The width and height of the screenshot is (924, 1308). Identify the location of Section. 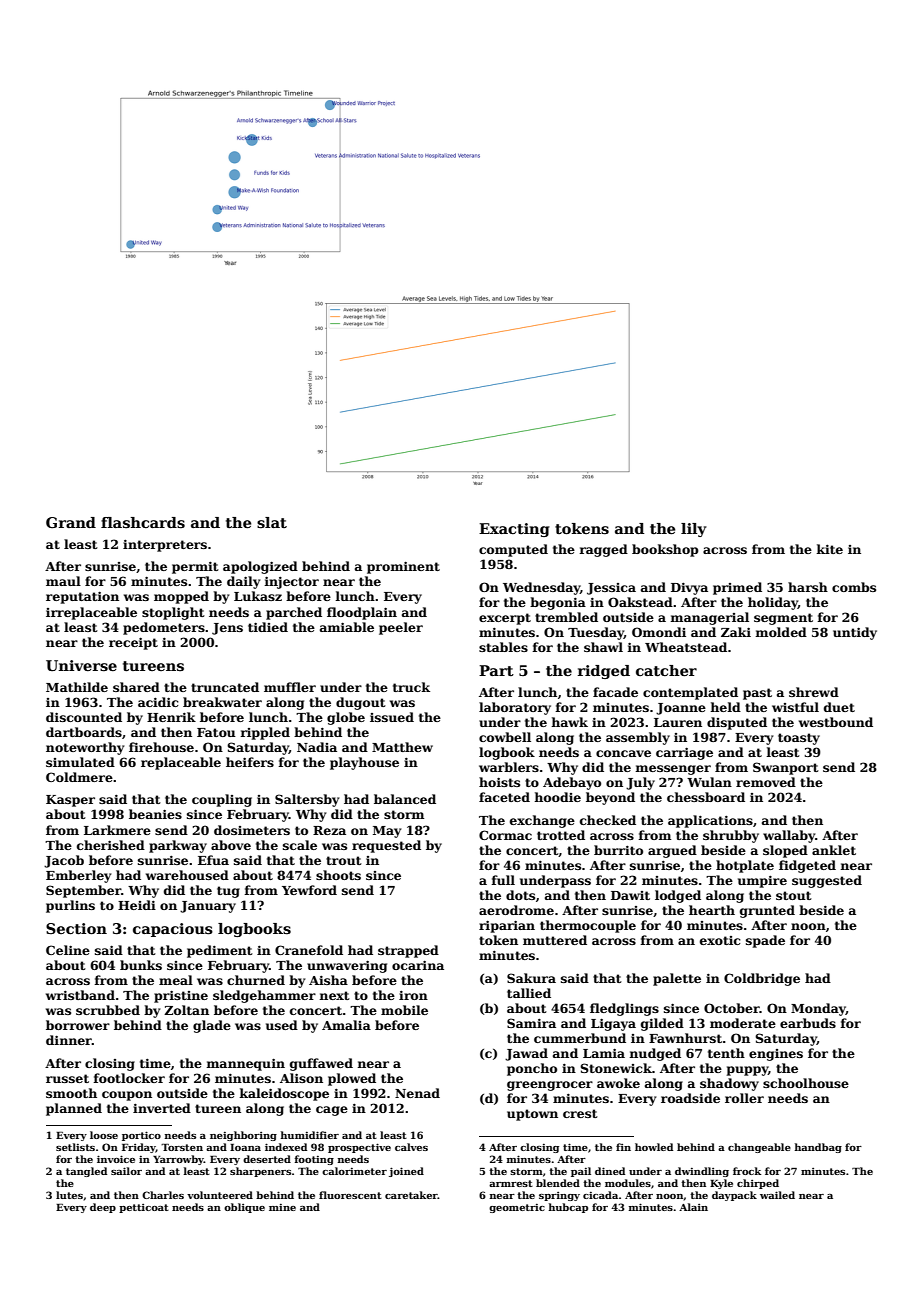
(76, 928).
